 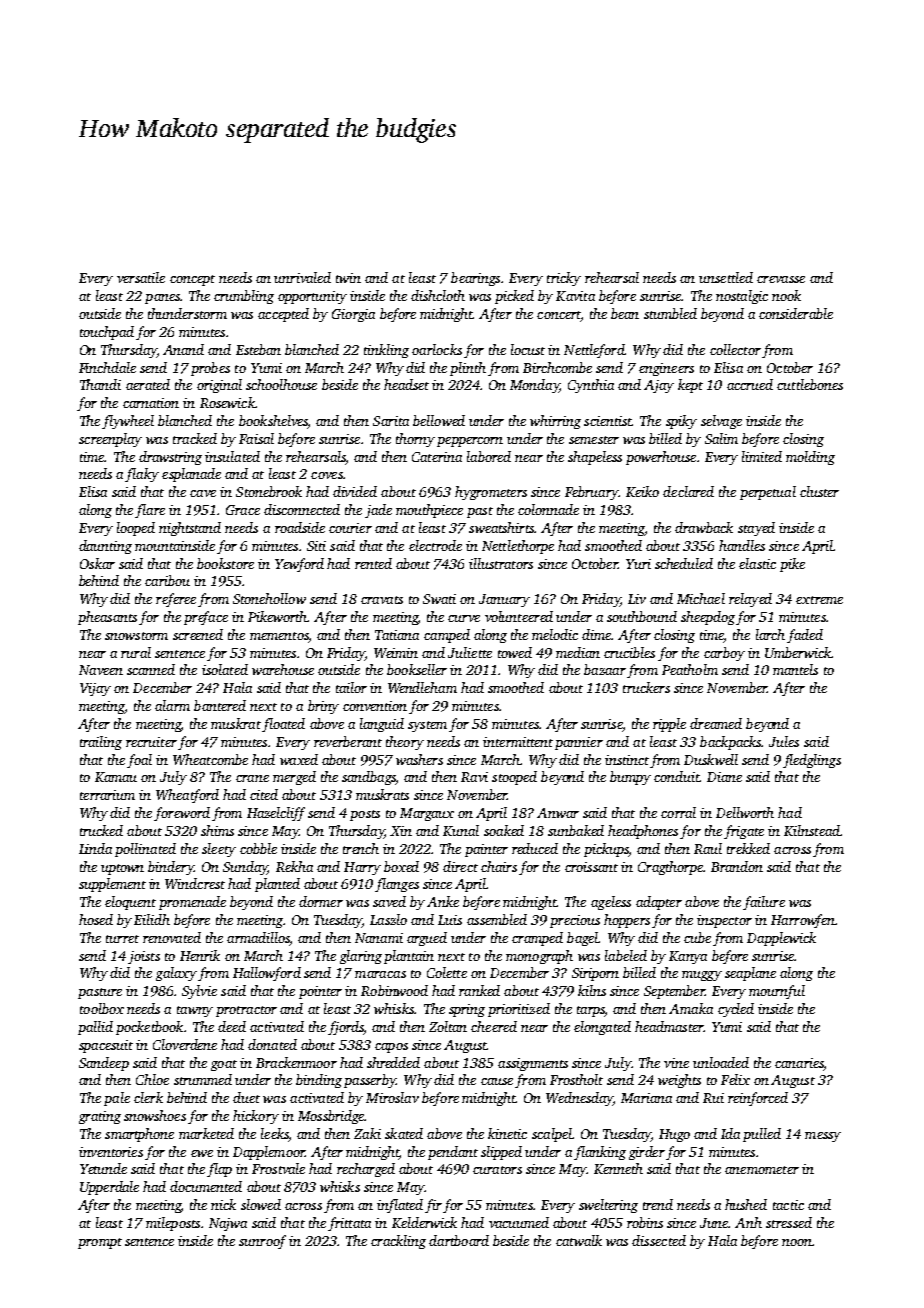 What do you see at coordinates (273, 422) in the image?
I see `bookshelves` at bounding box center [273, 422].
